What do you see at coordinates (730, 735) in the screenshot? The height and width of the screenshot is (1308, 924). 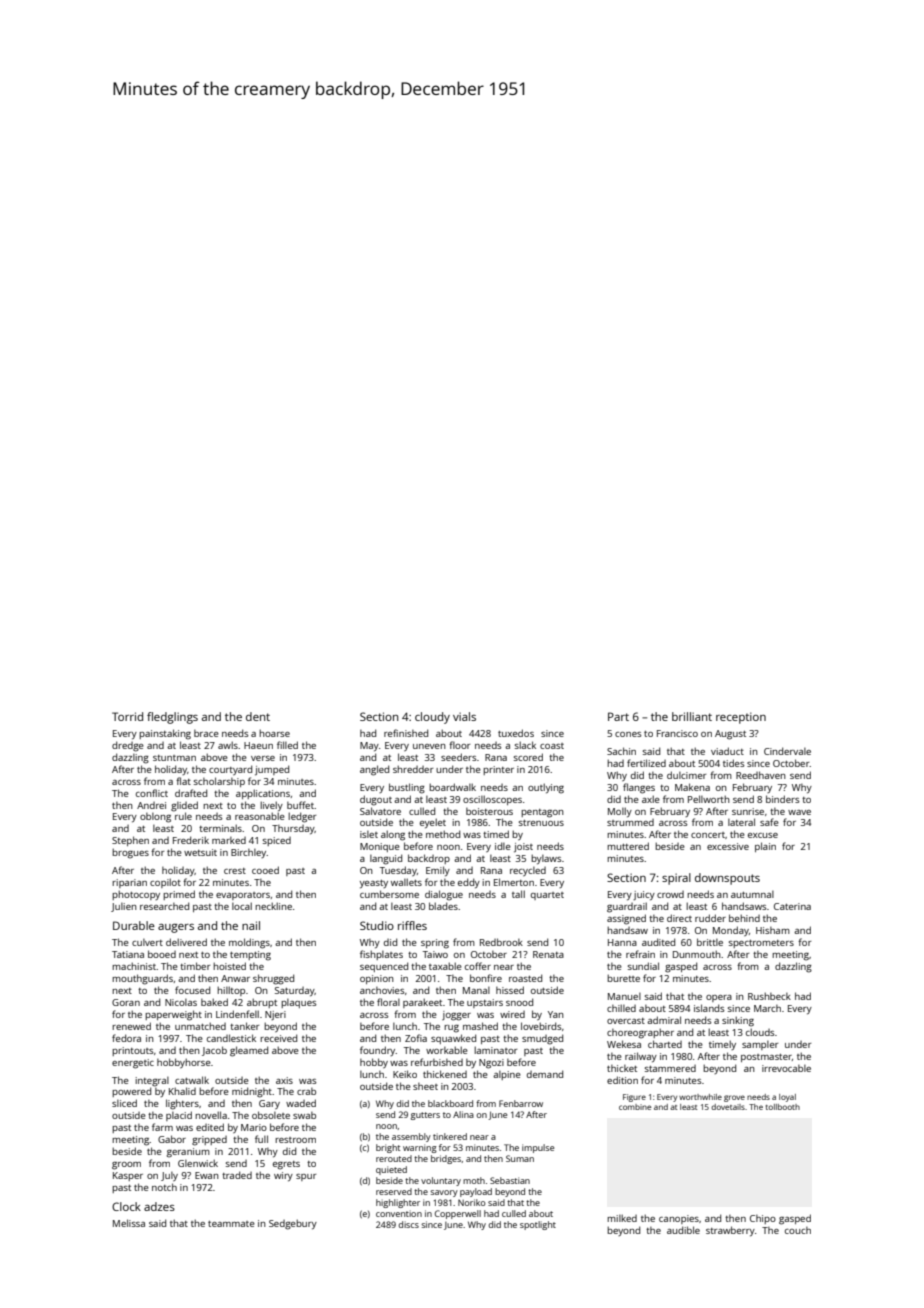 I see `August` at bounding box center [730, 735].
